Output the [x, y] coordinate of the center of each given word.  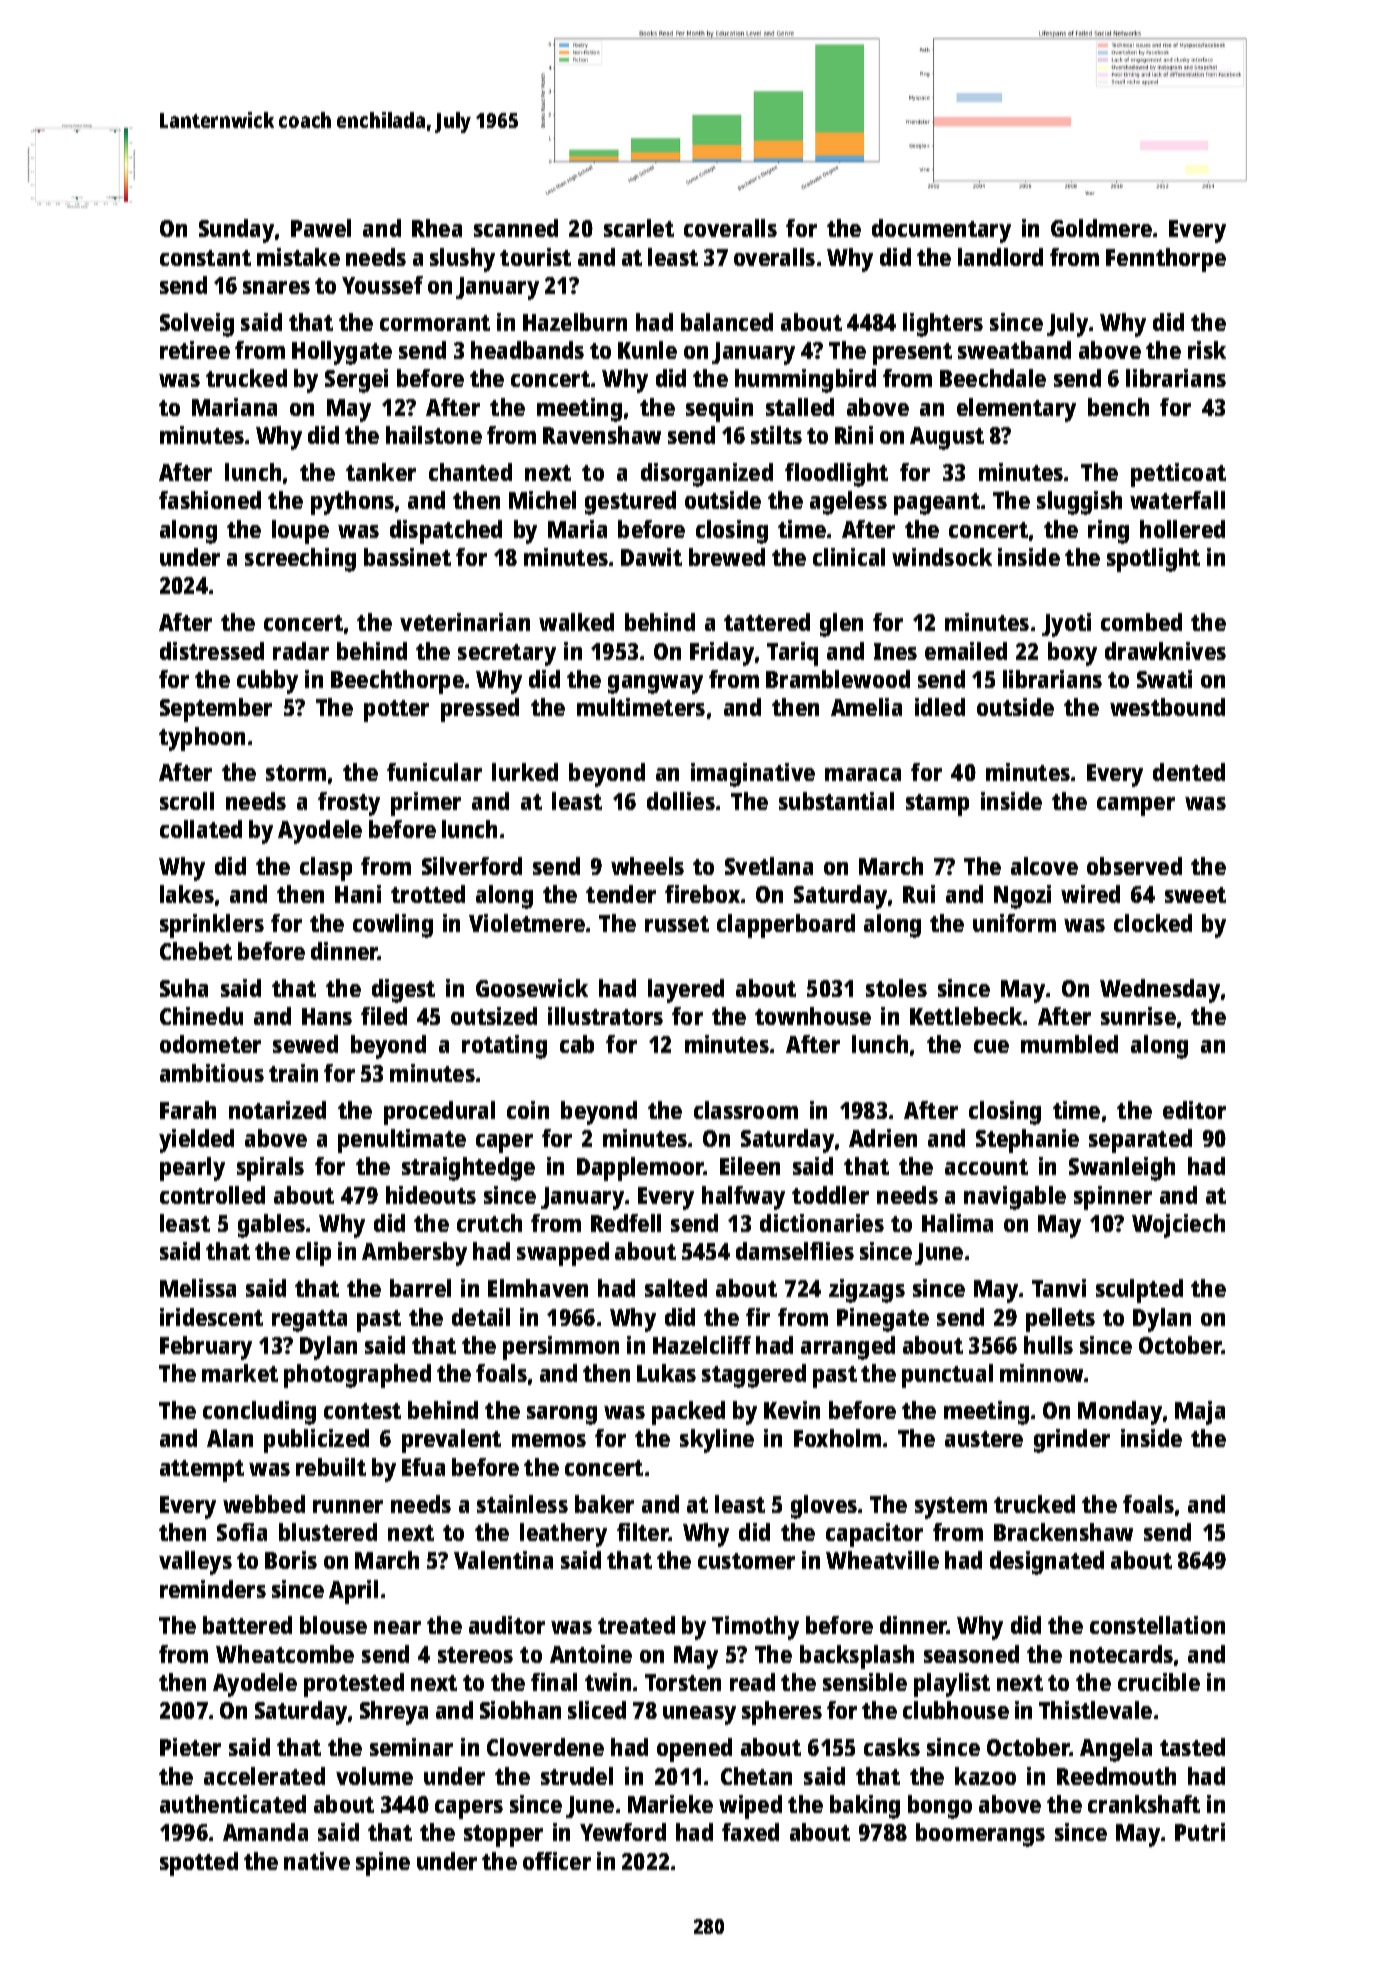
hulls [1048, 1345]
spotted [199, 1864]
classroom [746, 1110]
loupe [300, 532]
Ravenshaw [602, 435]
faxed [750, 1832]
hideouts [431, 1195]
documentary [941, 231]
